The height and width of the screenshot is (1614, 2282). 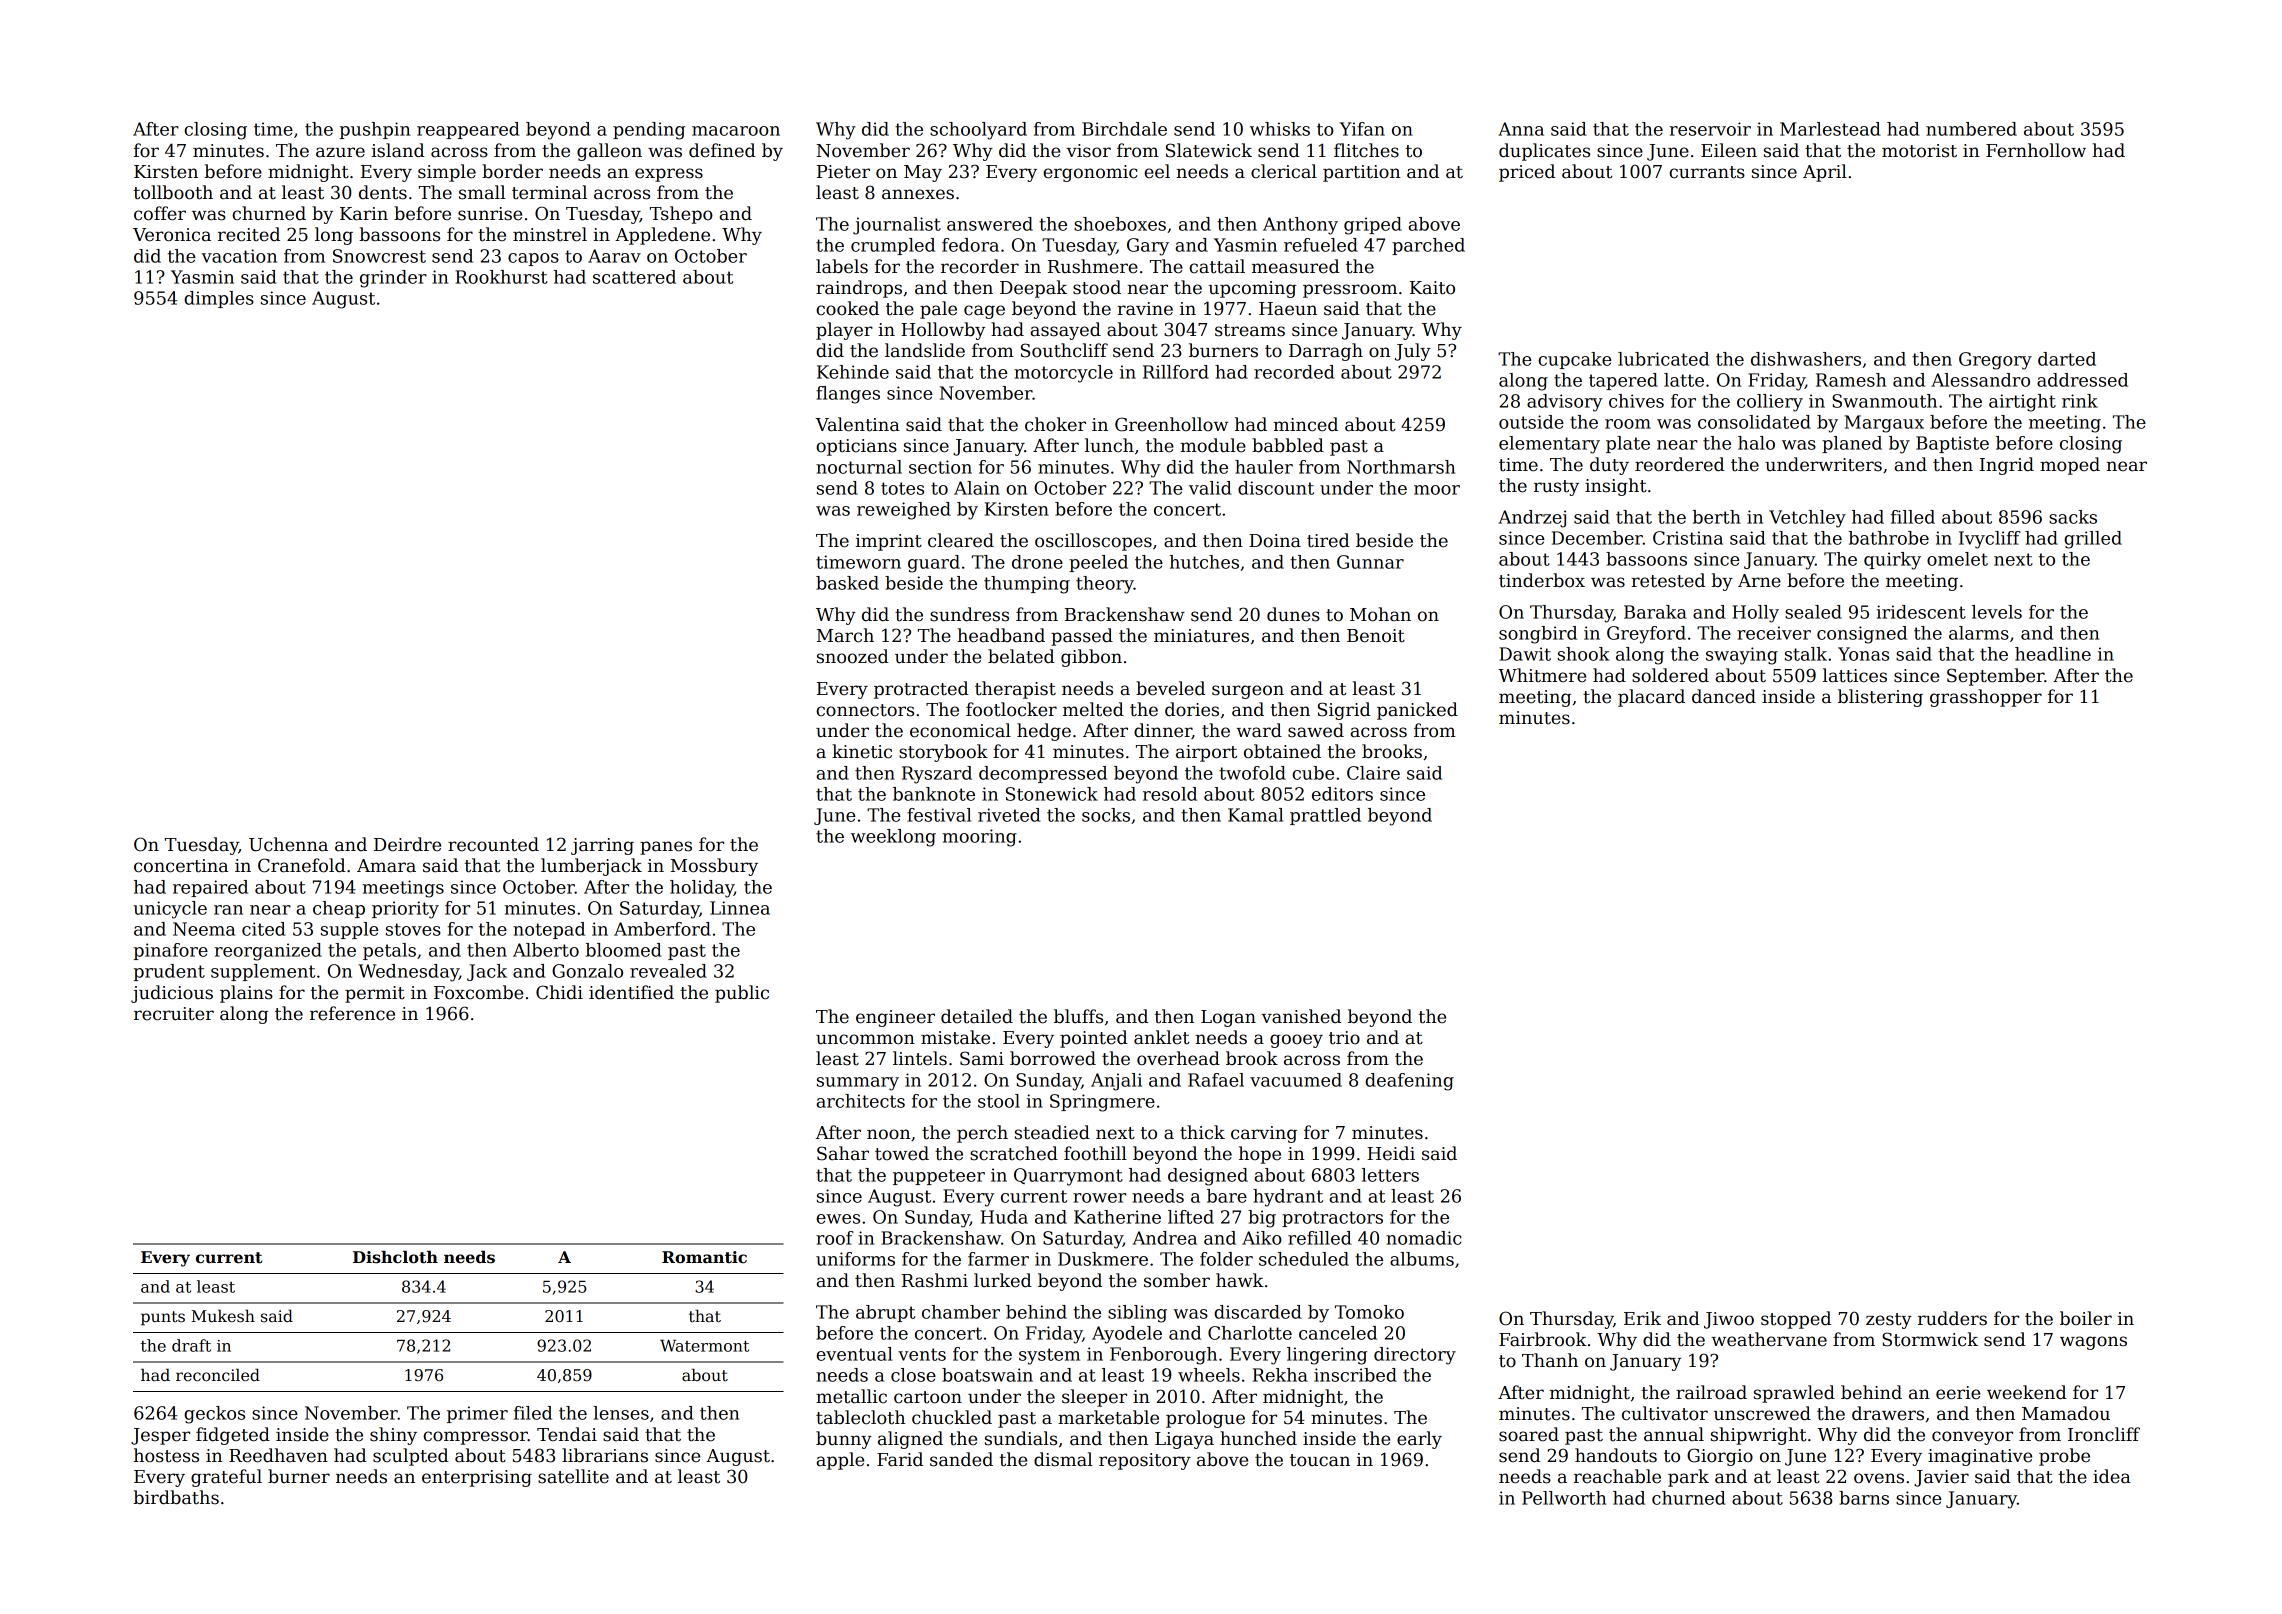 What do you see at coordinates (1422, 1259) in the screenshot?
I see `albums` at bounding box center [1422, 1259].
